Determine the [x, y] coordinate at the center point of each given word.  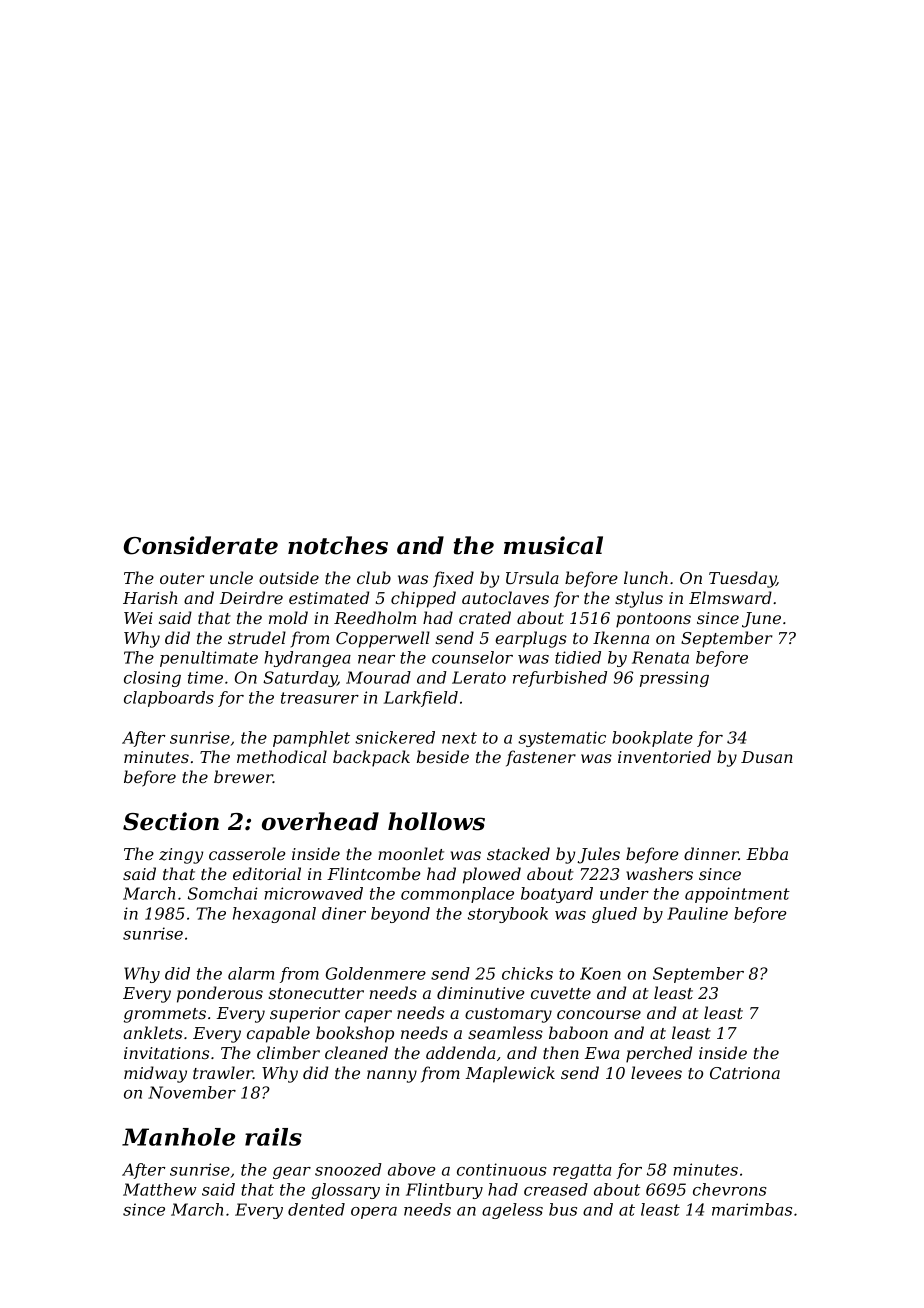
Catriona [745, 1073]
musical [553, 545]
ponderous [220, 994]
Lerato [479, 677]
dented [316, 1209]
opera [374, 1213]
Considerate [201, 545]
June [761, 620]
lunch [646, 577]
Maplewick [510, 1074]
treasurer [320, 698]
